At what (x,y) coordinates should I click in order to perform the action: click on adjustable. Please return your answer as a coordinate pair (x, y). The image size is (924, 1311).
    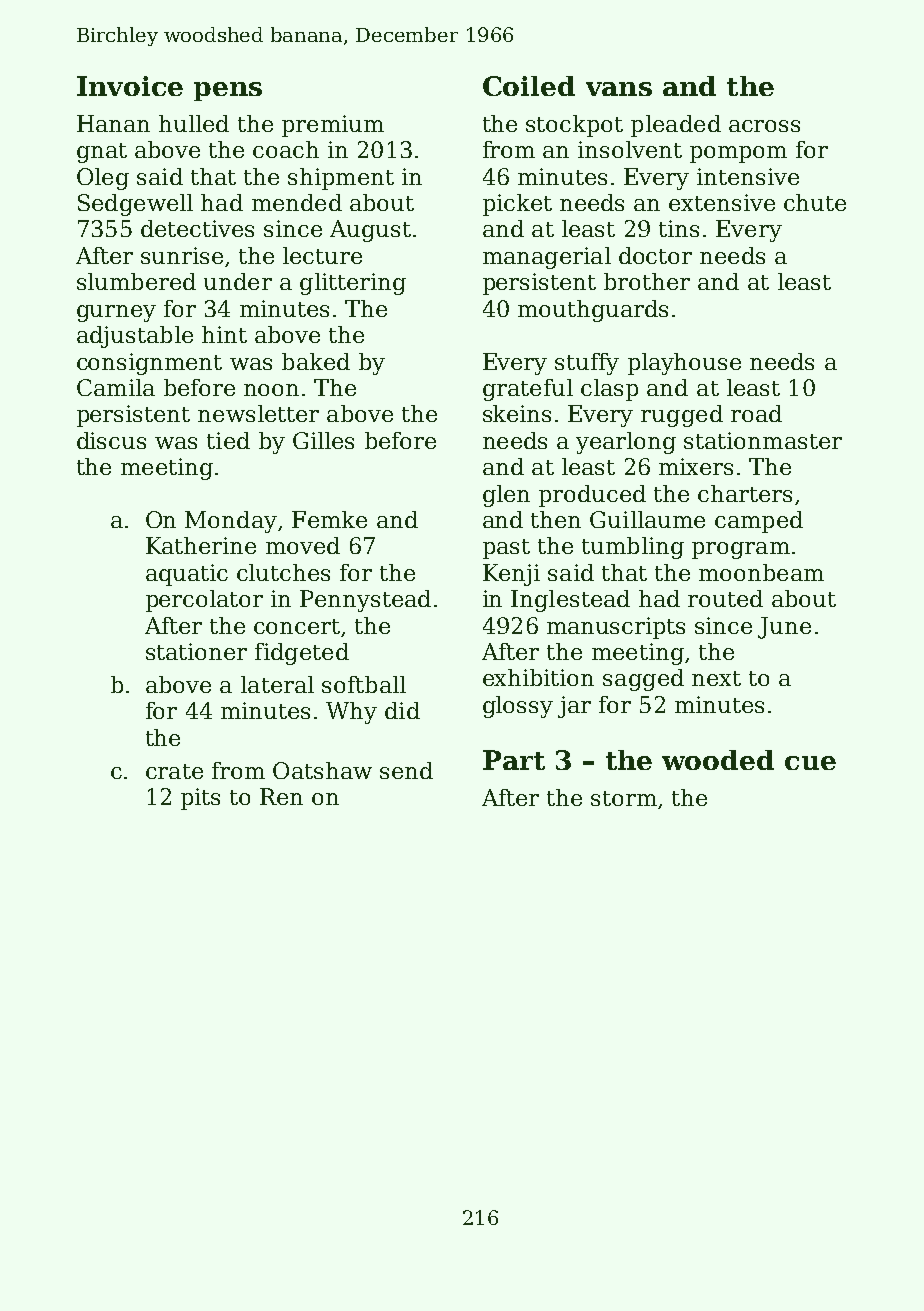
    Looking at the image, I should click on (135, 337).
